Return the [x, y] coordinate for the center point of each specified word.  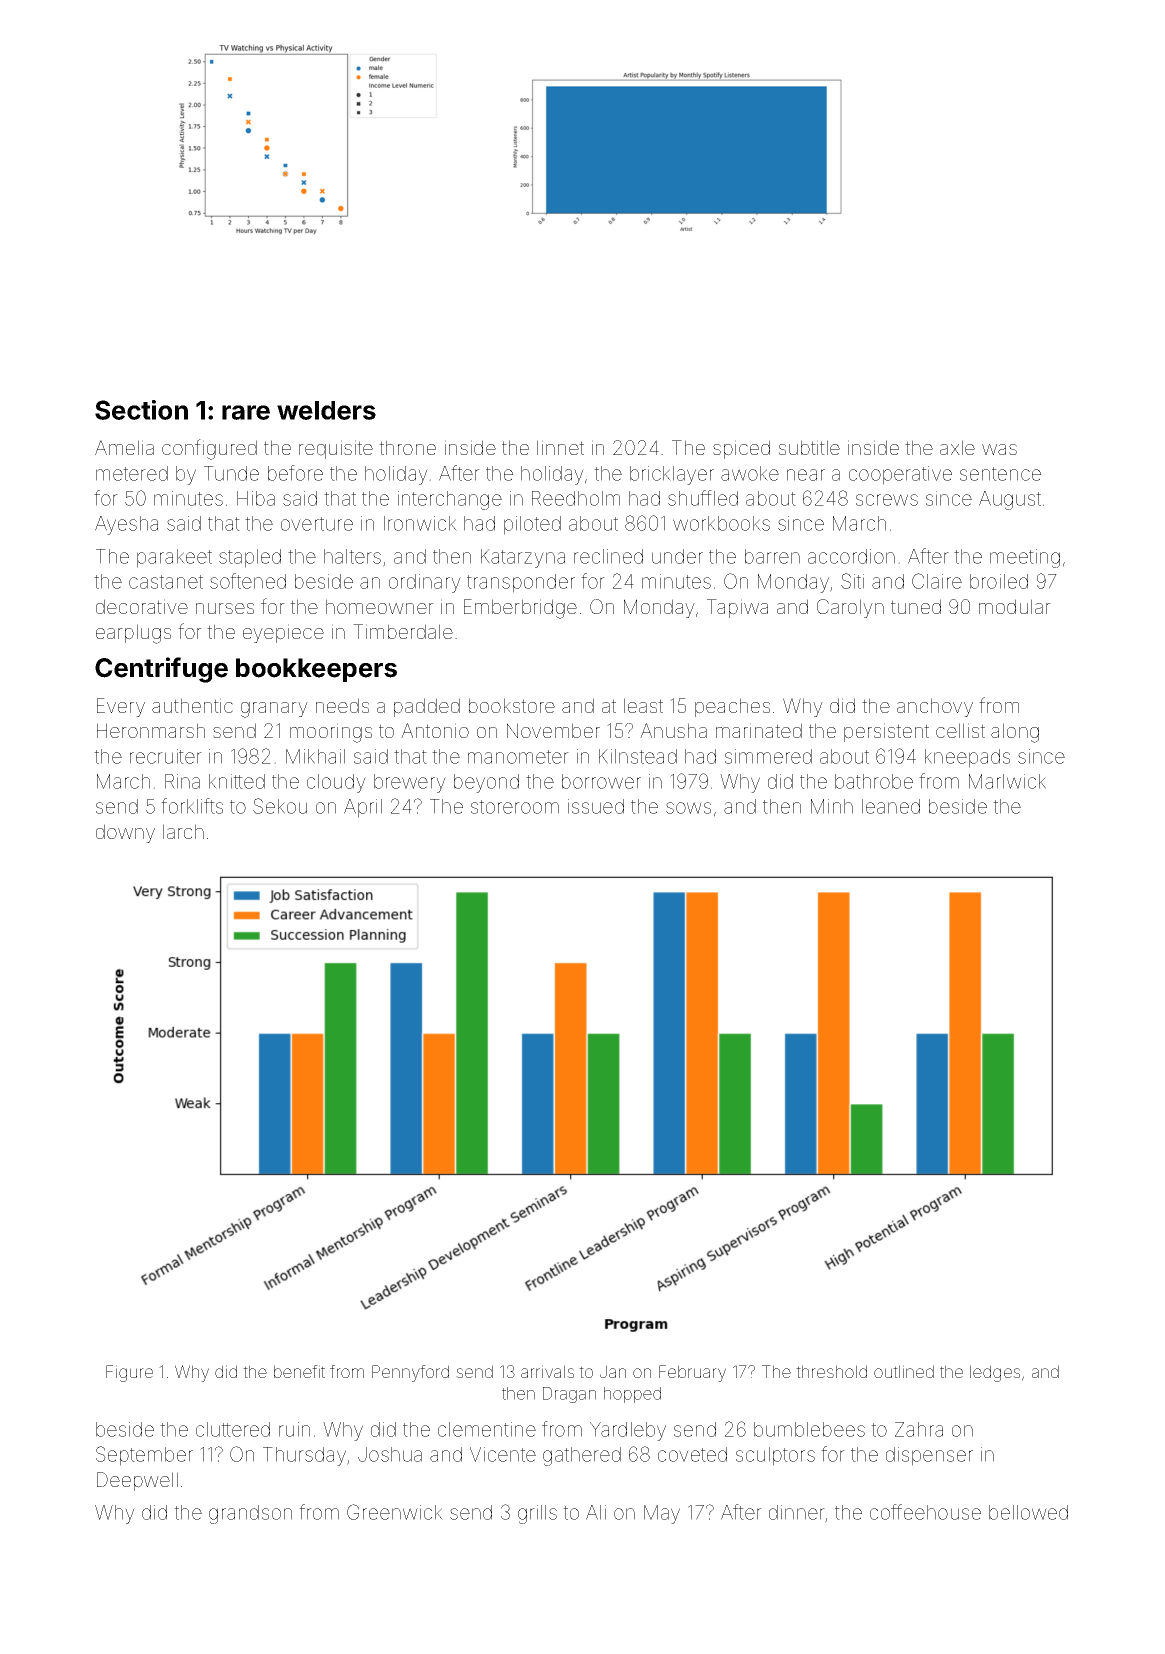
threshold [831, 1371]
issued [596, 806]
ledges [995, 1373]
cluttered [233, 1429]
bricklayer [672, 475]
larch [183, 831]
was [999, 449]
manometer [518, 757]
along [1015, 733]
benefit [299, 1371]
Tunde [231, 473]
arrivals [547, 1371]
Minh [832, 806]
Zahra [919, 1429]
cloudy [336, 783]
